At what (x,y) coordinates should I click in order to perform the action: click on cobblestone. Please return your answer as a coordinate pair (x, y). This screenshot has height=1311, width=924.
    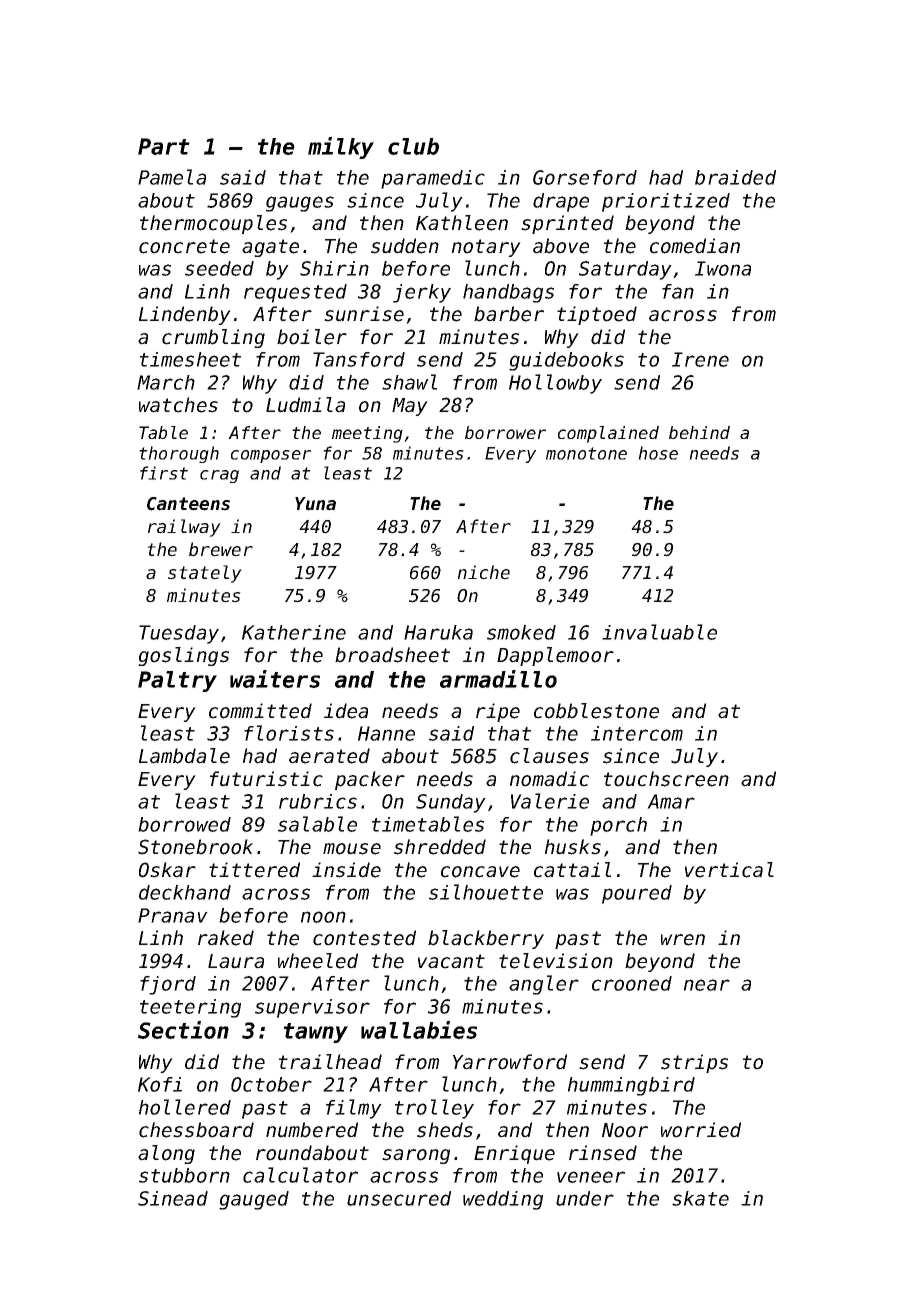
    Looking at the image, I should click on (596, 711).
